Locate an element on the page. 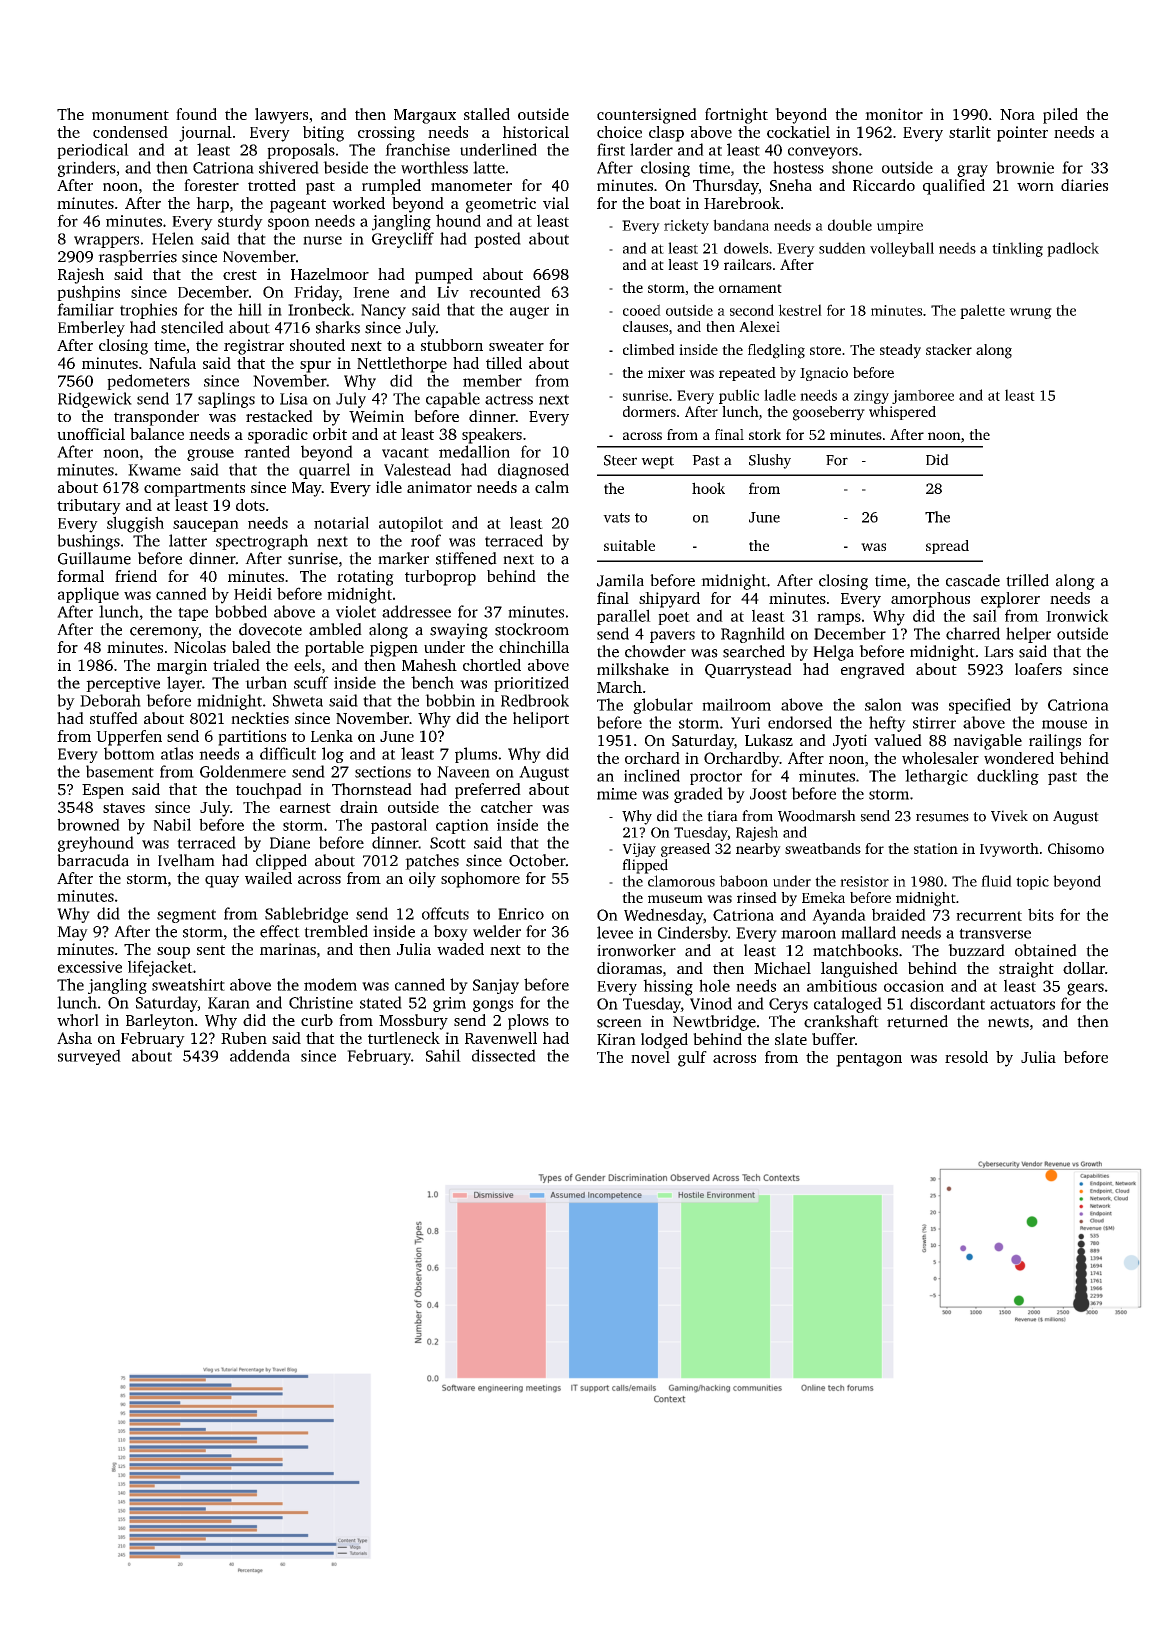  speakers is located at coordinates (492, 436).
